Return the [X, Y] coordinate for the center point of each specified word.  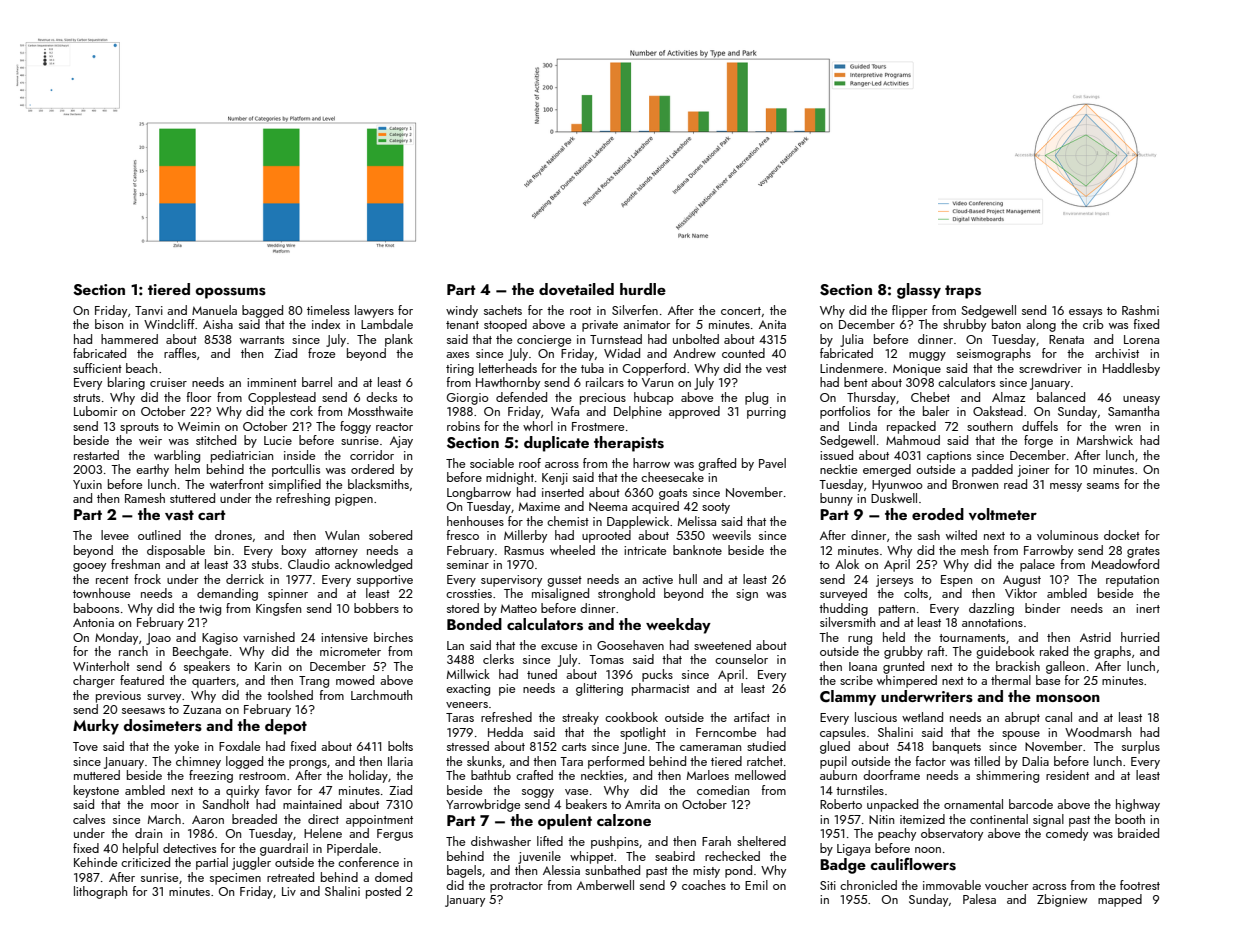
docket [1122, 535]
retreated [290, 877]
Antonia [93, 622]
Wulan [342, 535]
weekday [678, 626]
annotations [992, 622]
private [600, 326]
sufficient [97, 368]
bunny [836, 499]
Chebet [930, 397]
